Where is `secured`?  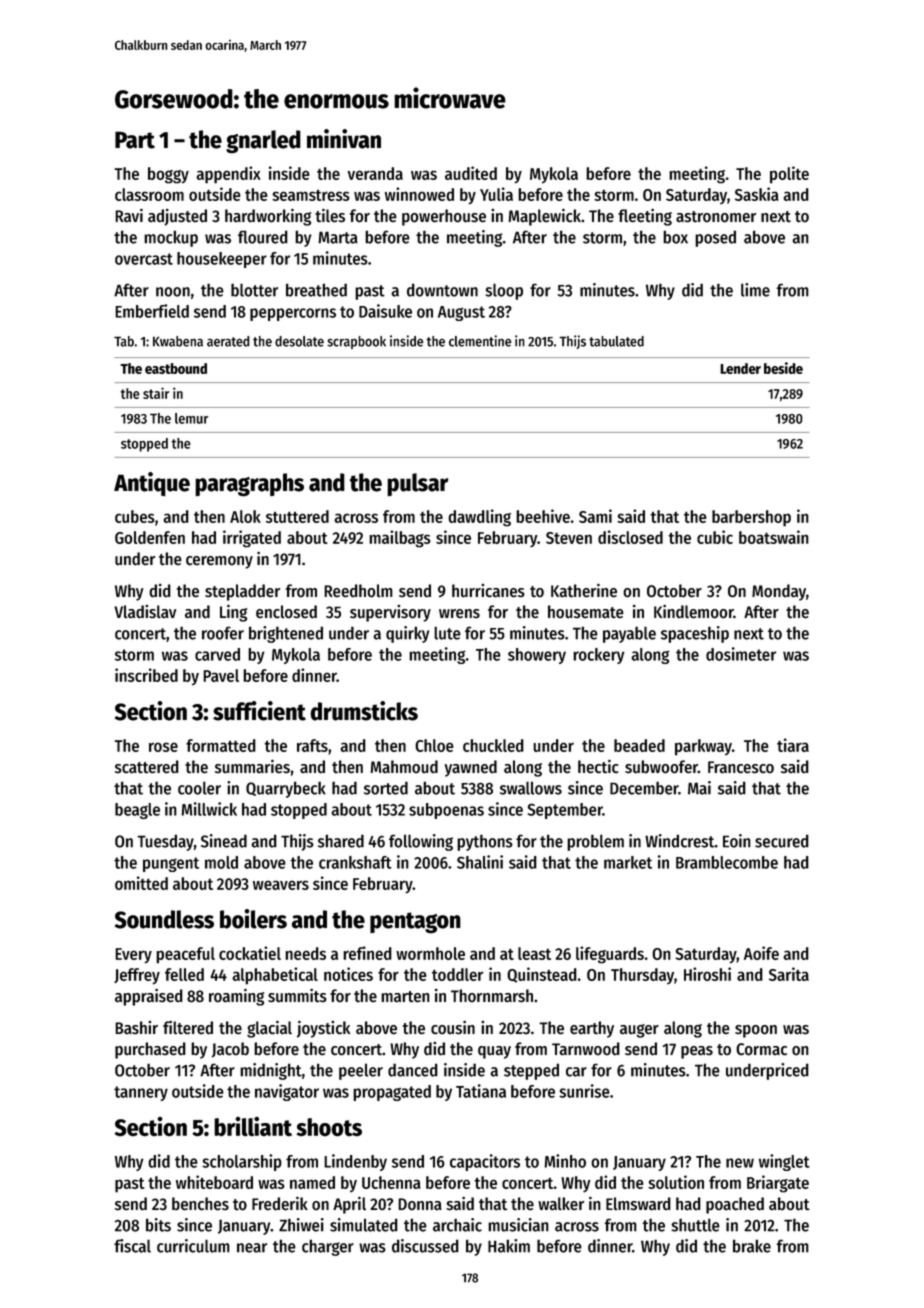 secured is located at coordinates (782, 841).
